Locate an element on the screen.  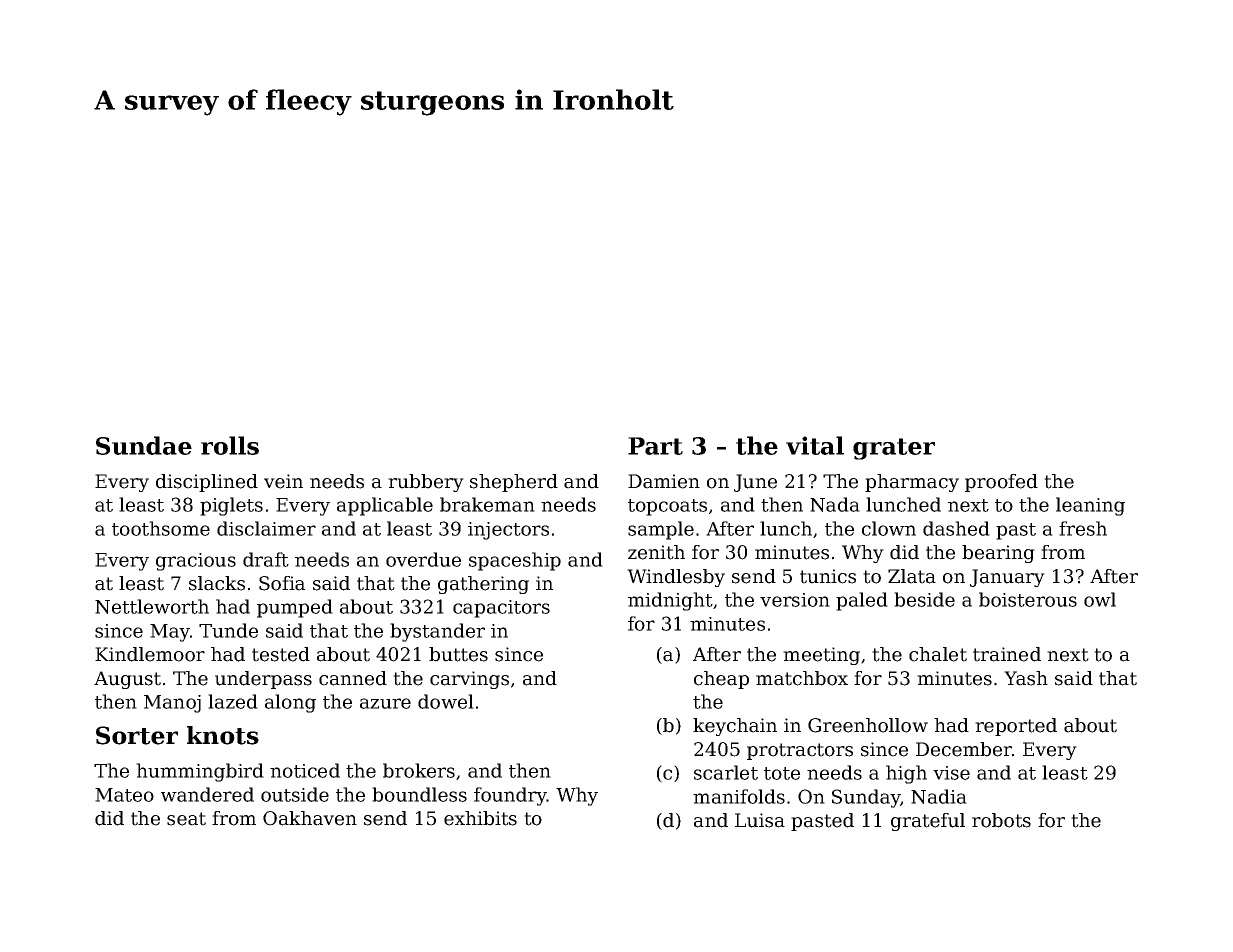
dashed is located at coordinates (956, 528).
